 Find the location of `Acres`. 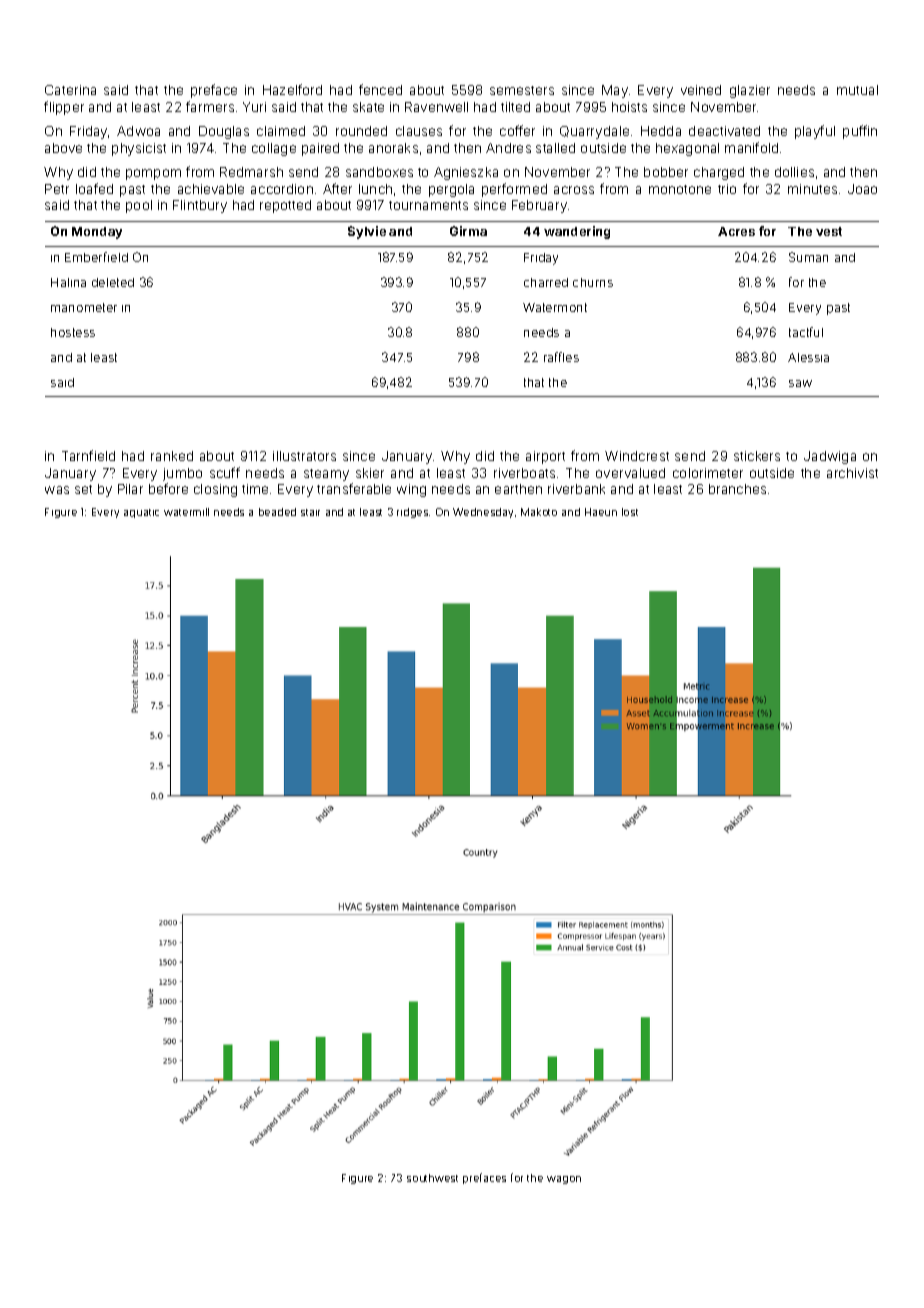

Acres is located at coordinates (736, 231).
